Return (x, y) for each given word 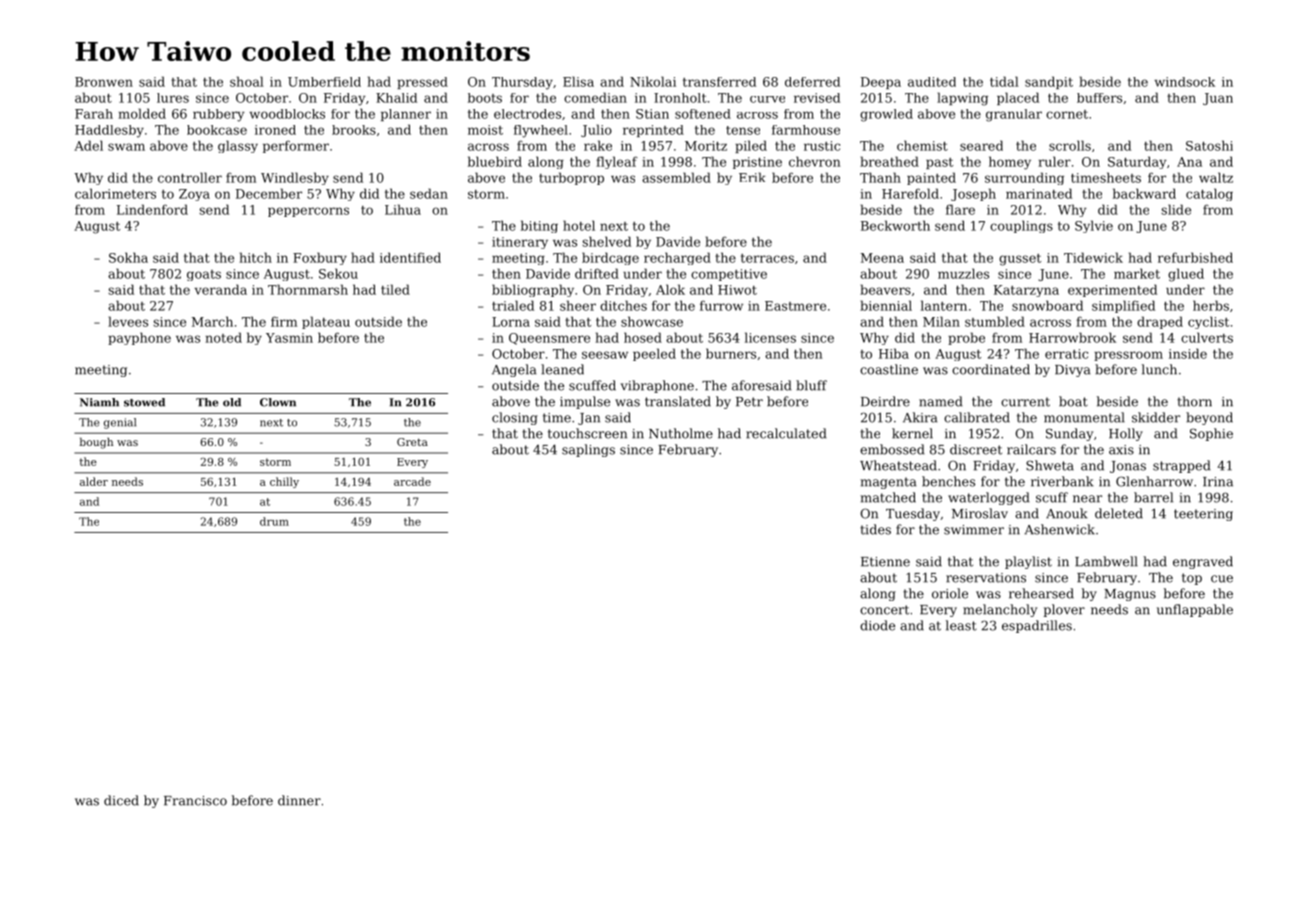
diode (877, 625)
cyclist (1208, 322)
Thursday (522, 83)
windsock (1184, 82)
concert (884, 610)
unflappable (1195, 610)
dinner (299, 800)
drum (274, 521)
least (961, 625)
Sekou (338, 273)
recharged (677, 258)
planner (406, 115)
